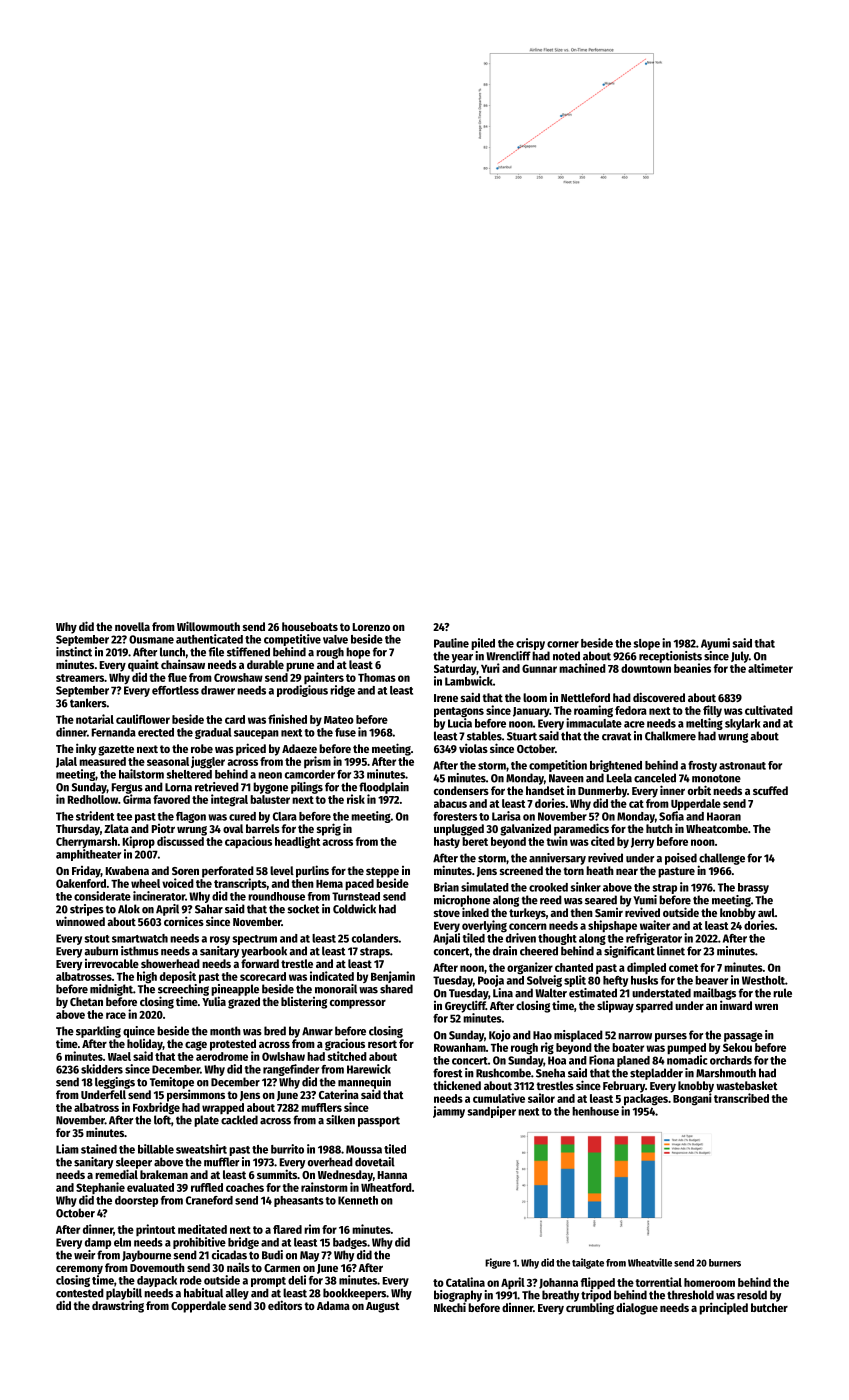  What do you see at coordinates (709, 1282) in the document?
I see `homeroom` at bounding box center [709, 1282].
